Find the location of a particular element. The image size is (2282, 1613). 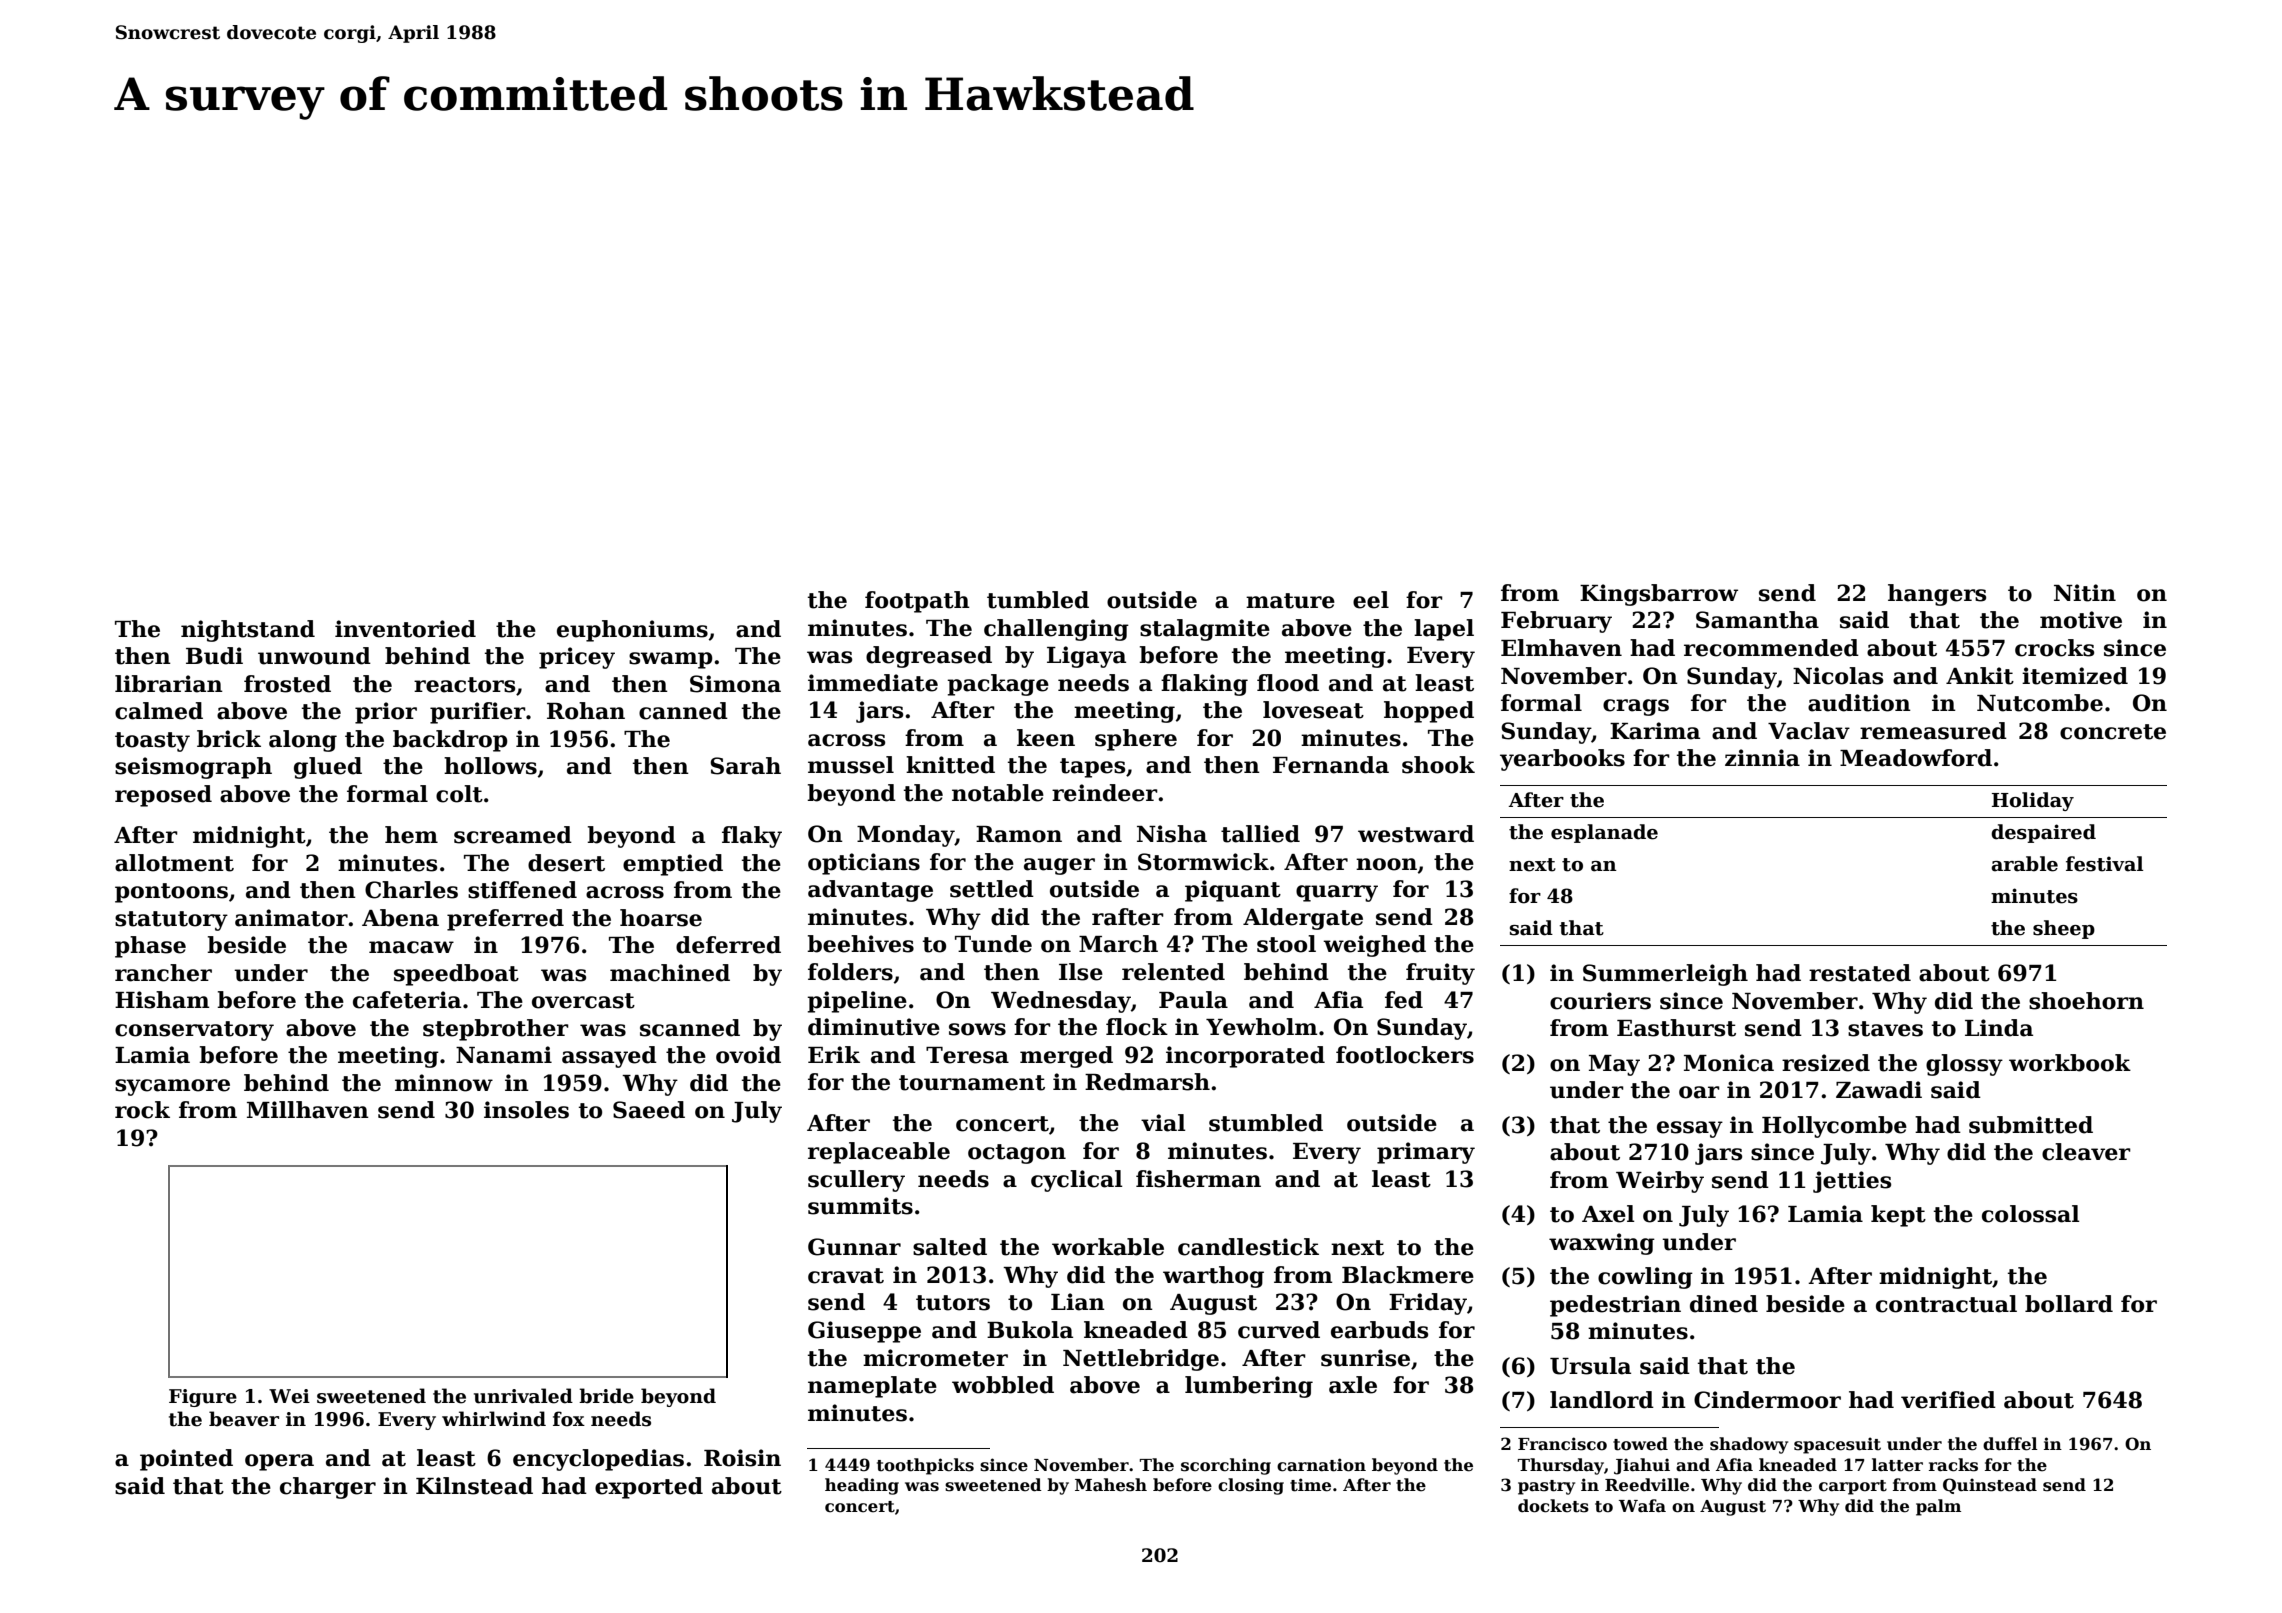

allotment is located at coordinates (174, 863).
